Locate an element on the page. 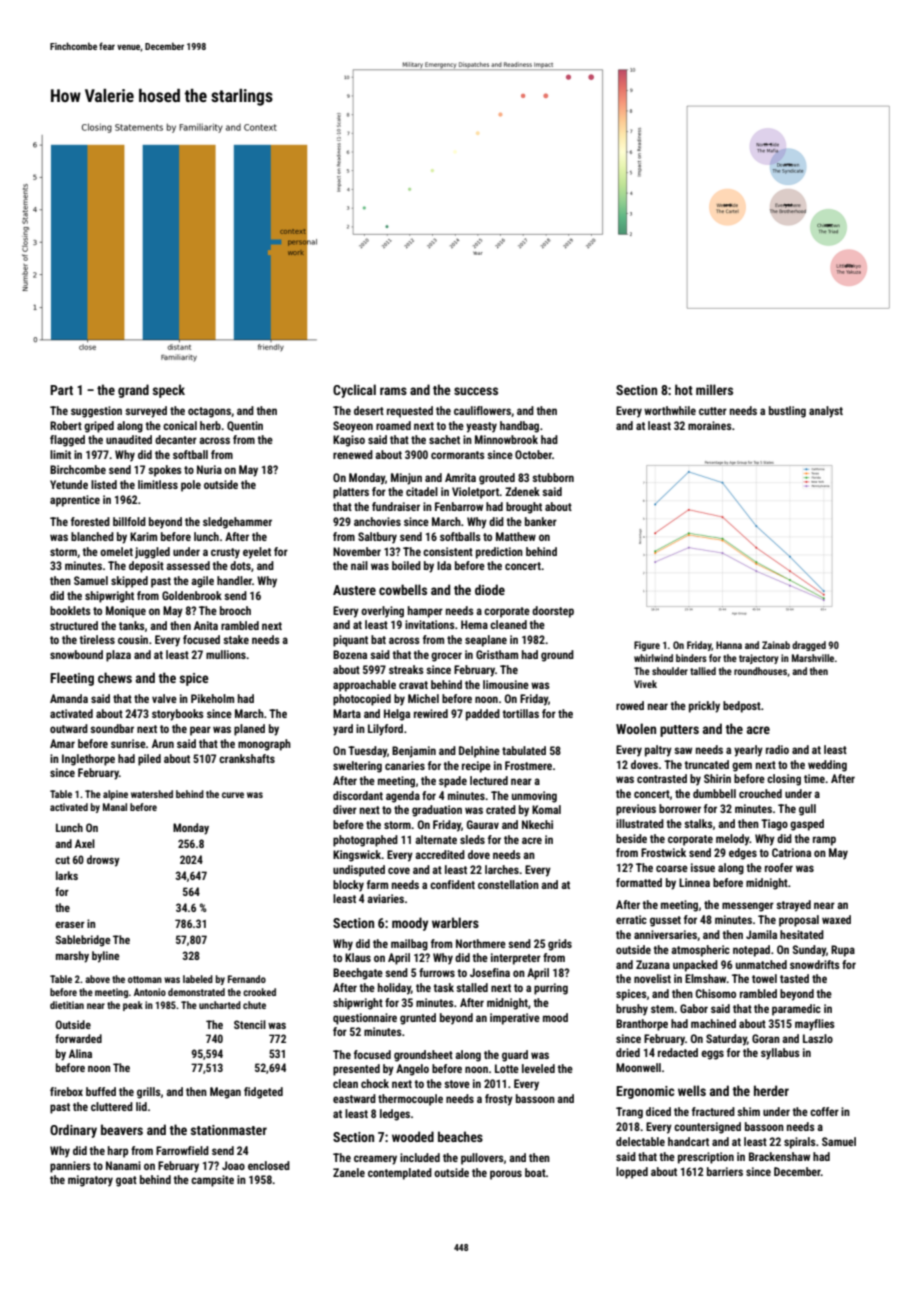 The image size is (908, 1316). peak is located at coordinates (133, 1006).
